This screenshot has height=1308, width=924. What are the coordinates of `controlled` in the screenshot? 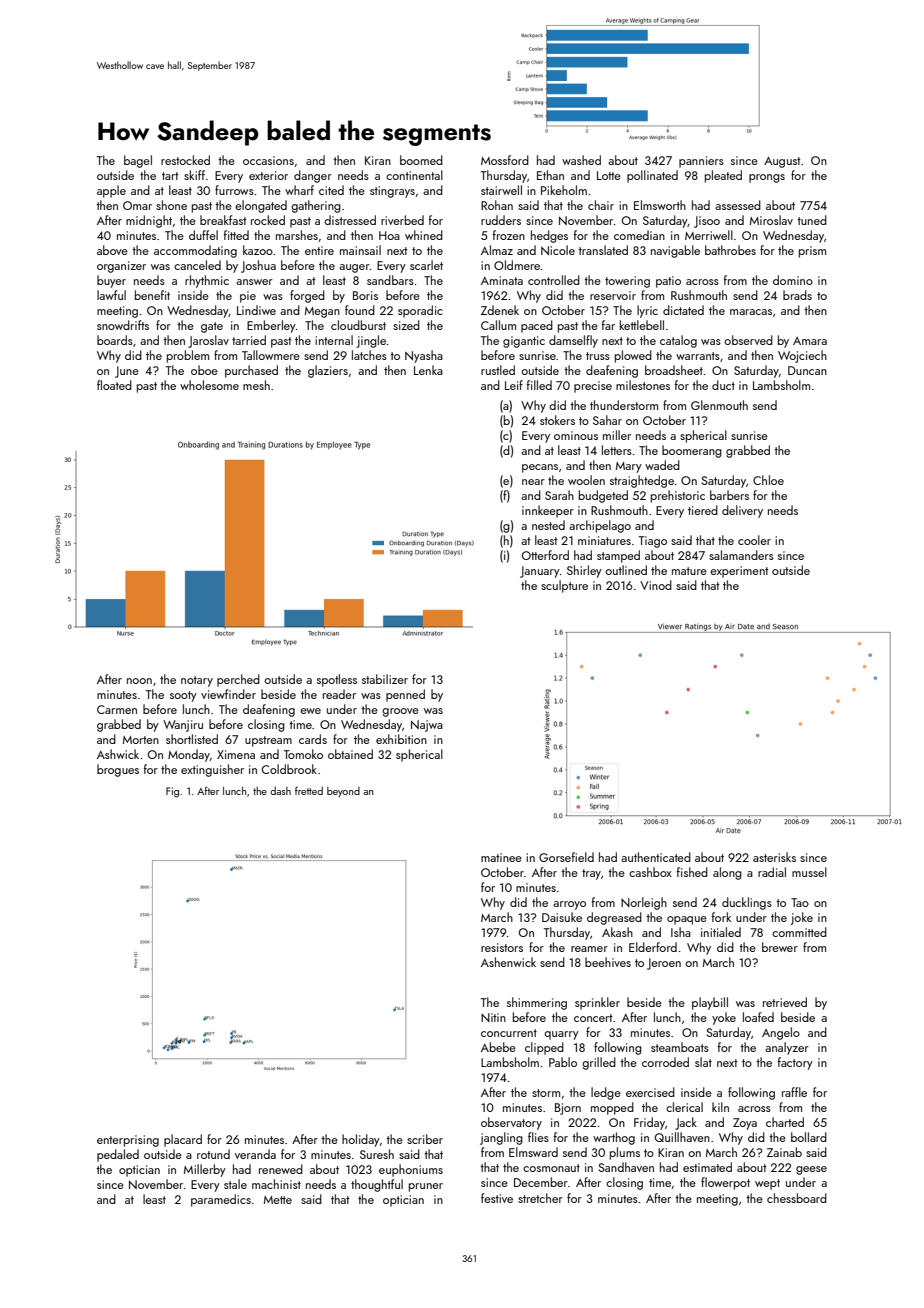 It's located at (554, 280).
